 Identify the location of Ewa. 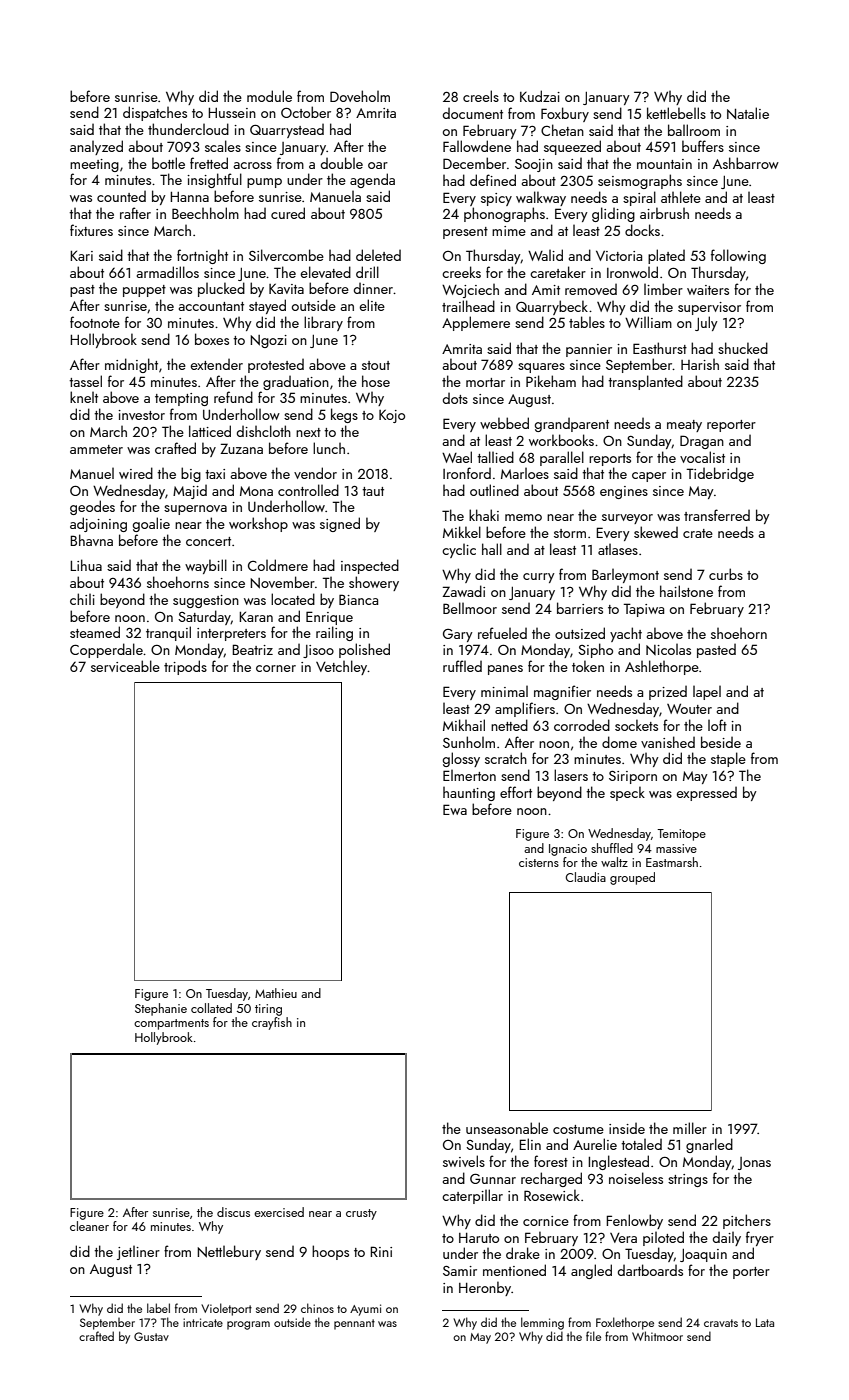
(455, 809).
